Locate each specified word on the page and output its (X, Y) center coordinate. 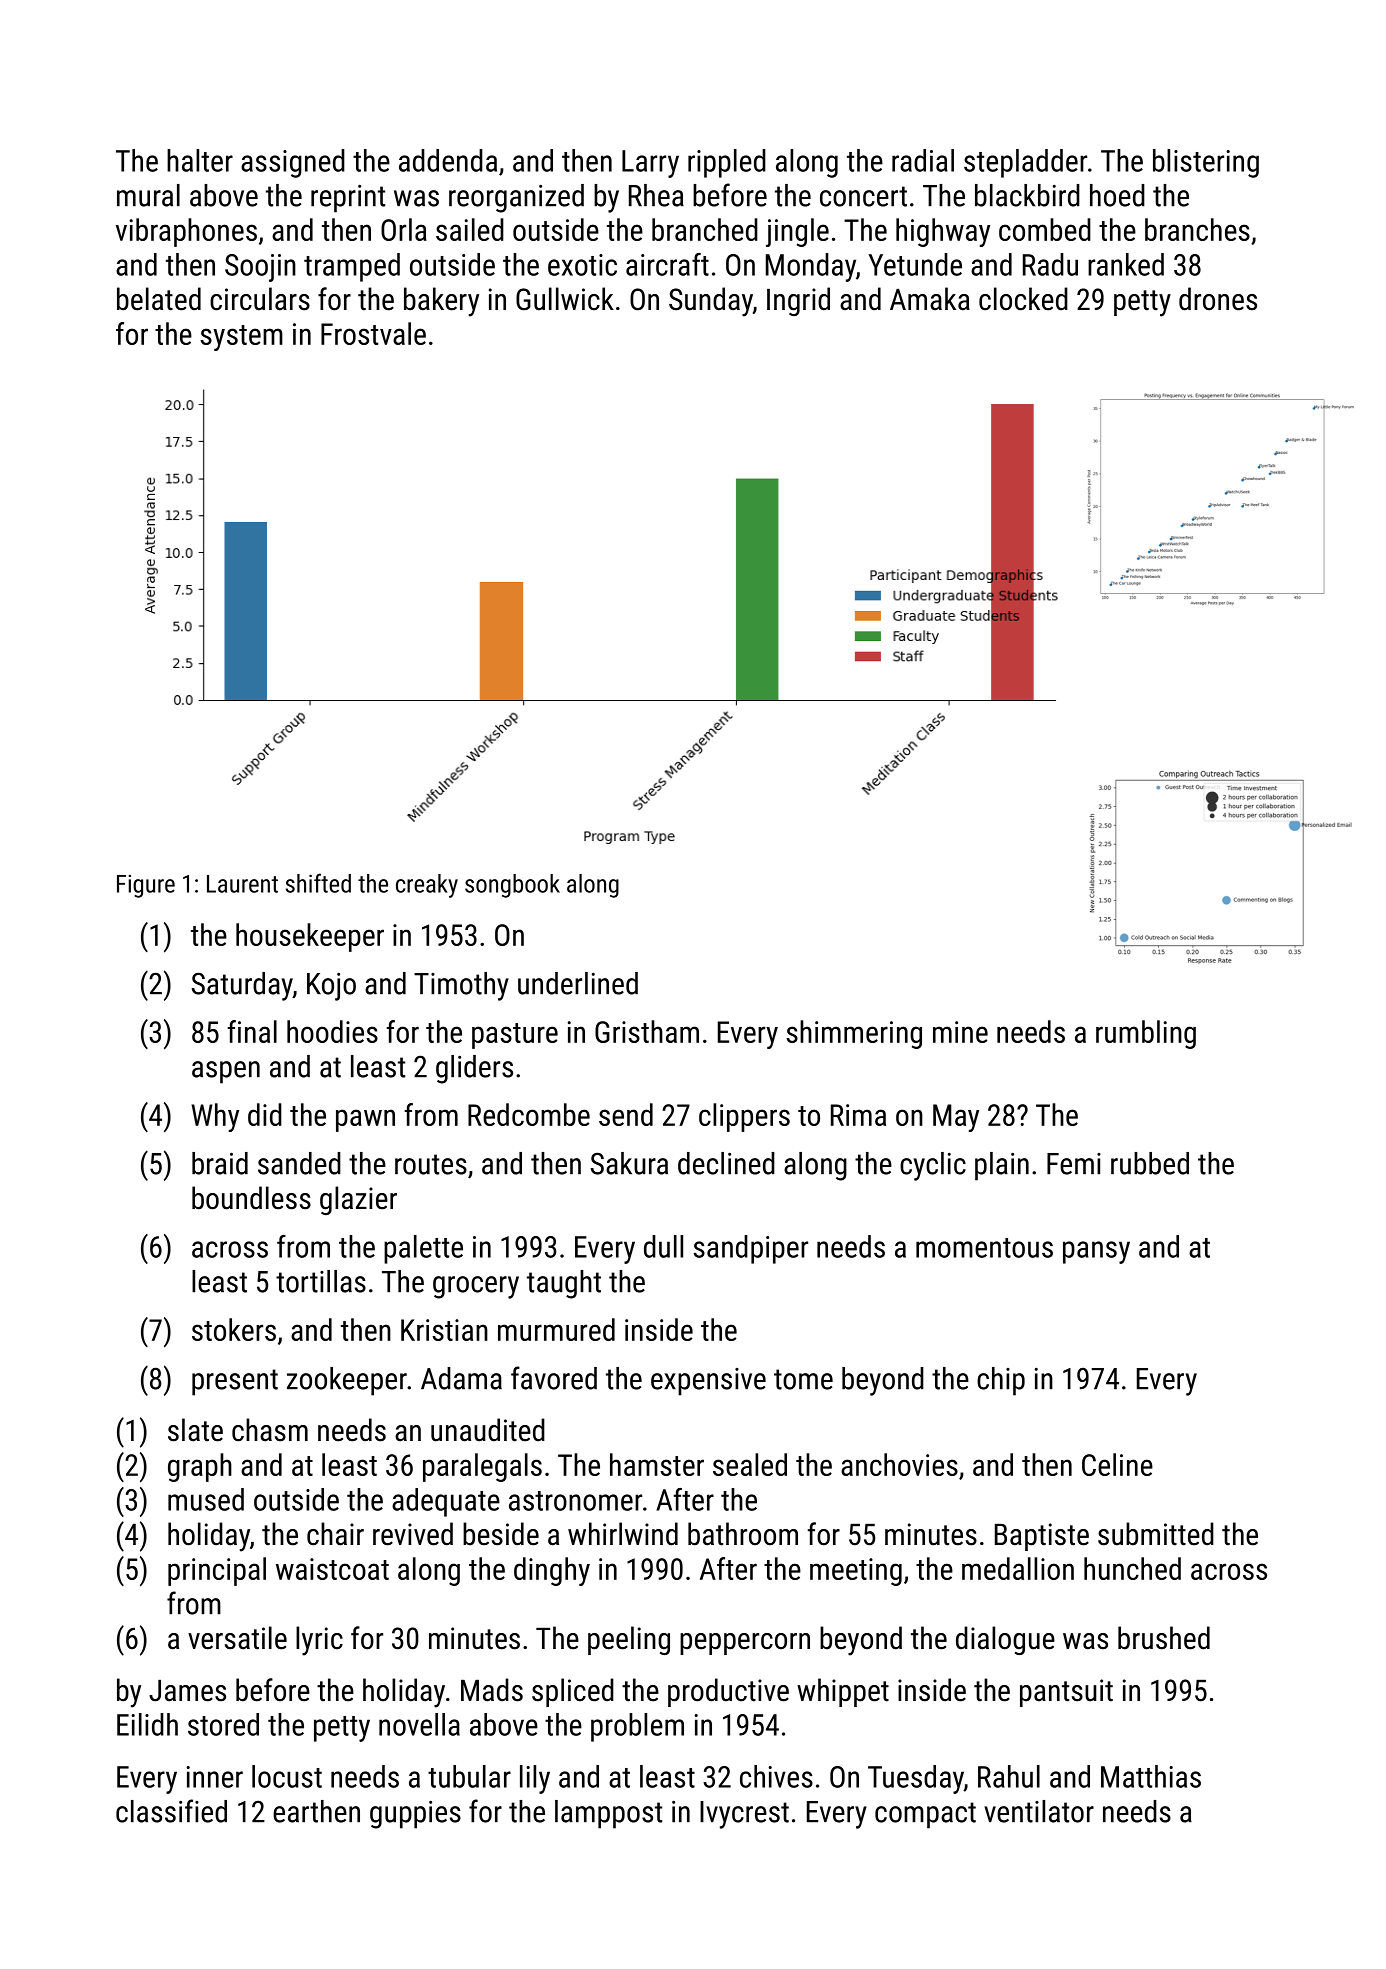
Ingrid (798, 301)
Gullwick (565, 299)
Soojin (260, 268)
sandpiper (751, 1249)
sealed (750, 1464)
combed (1045, 229)
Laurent (242, 884)
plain (1002, 1166)
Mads (492, 1690)
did (265, 1114)
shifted (318, 883)
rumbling (1146, 1034)
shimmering (854, 1034)
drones (1218, 299)
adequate (446, 1502)
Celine (1117, 1464)
